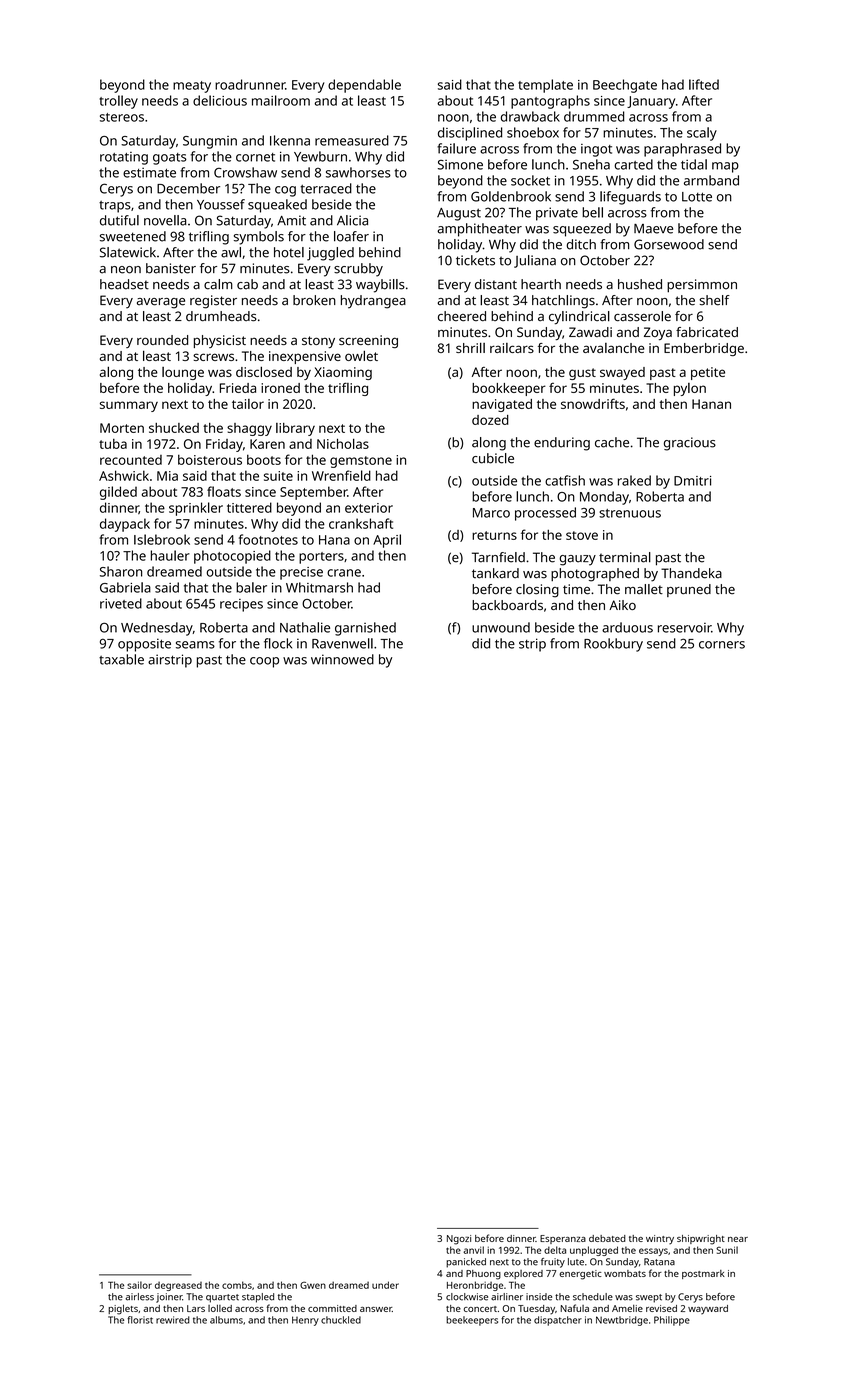 The image size is (849, 1400). What do you see at coordinates (634, 480) in the document?
I see `raked` at bounding box center [634, 480].
